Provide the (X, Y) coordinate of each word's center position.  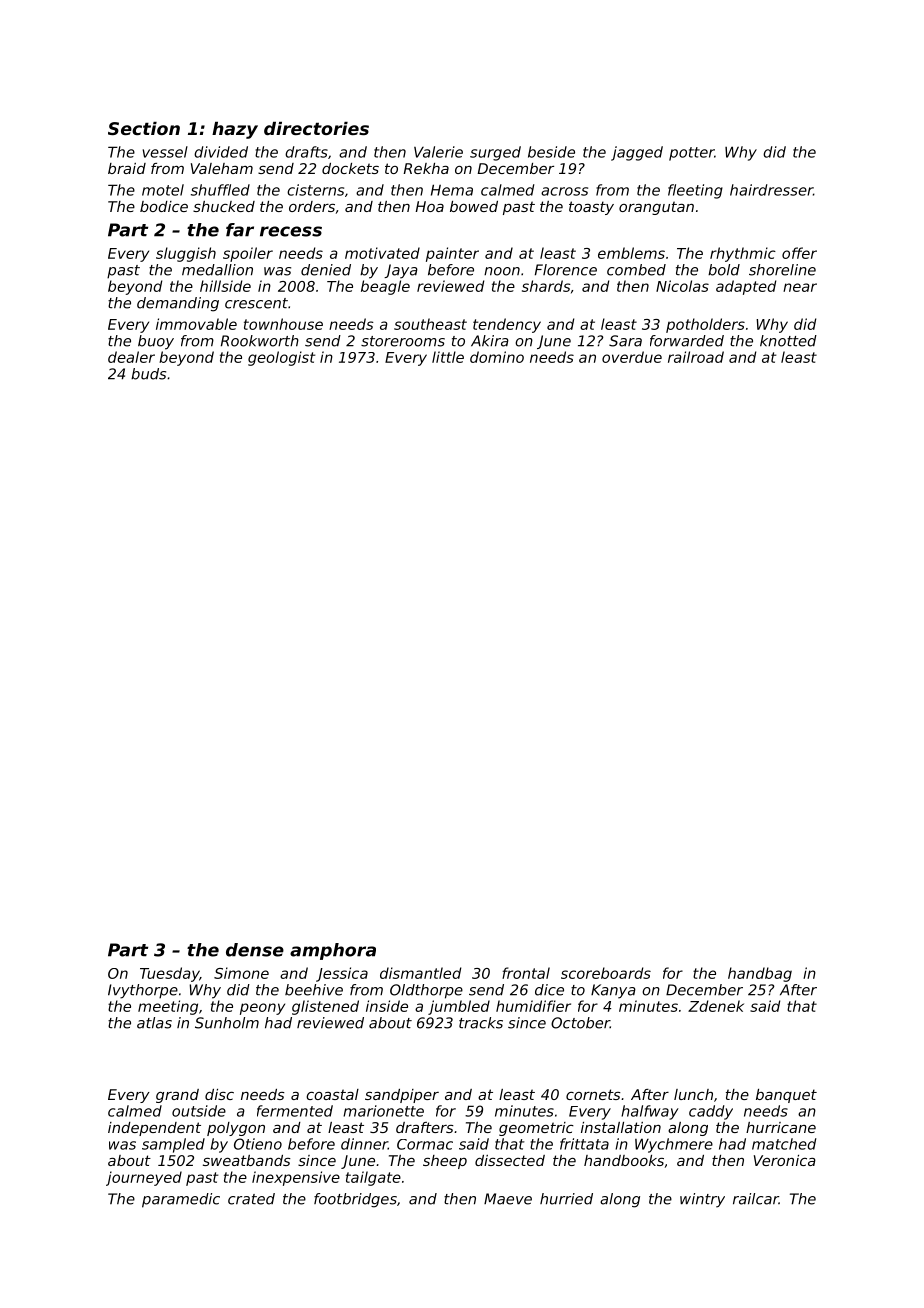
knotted (788, 341)
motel (163, 190)
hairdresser (771, 190)
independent (154, 1129)
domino (497, 357)
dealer (131, 357)
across (564, 191)
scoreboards (606, 973)
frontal (526, 973)
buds (148, 374)
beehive (314, 990)
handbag (760, 974)
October (580, 1023)
